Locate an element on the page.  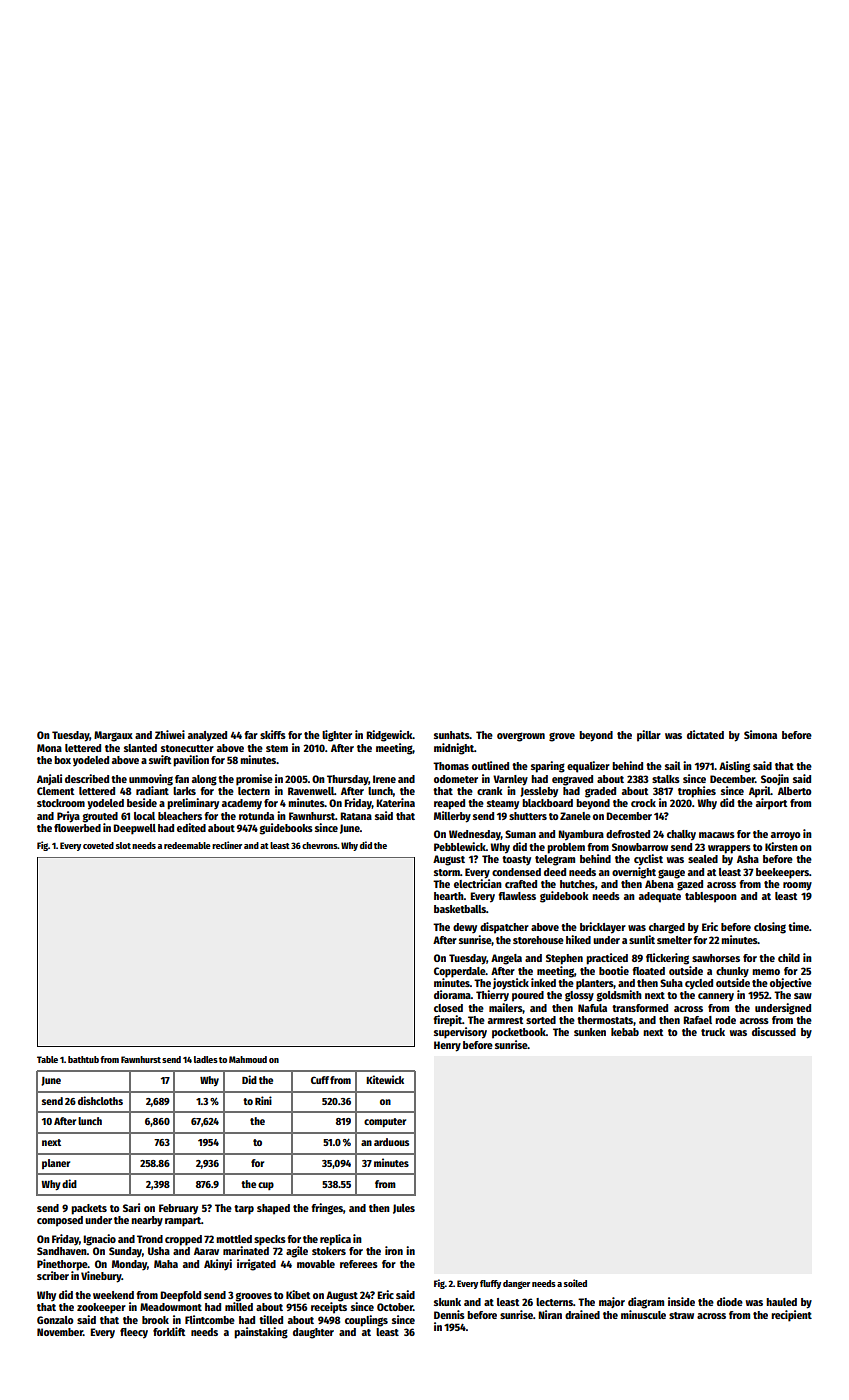
electrician is located at coordinates (478, 883).
